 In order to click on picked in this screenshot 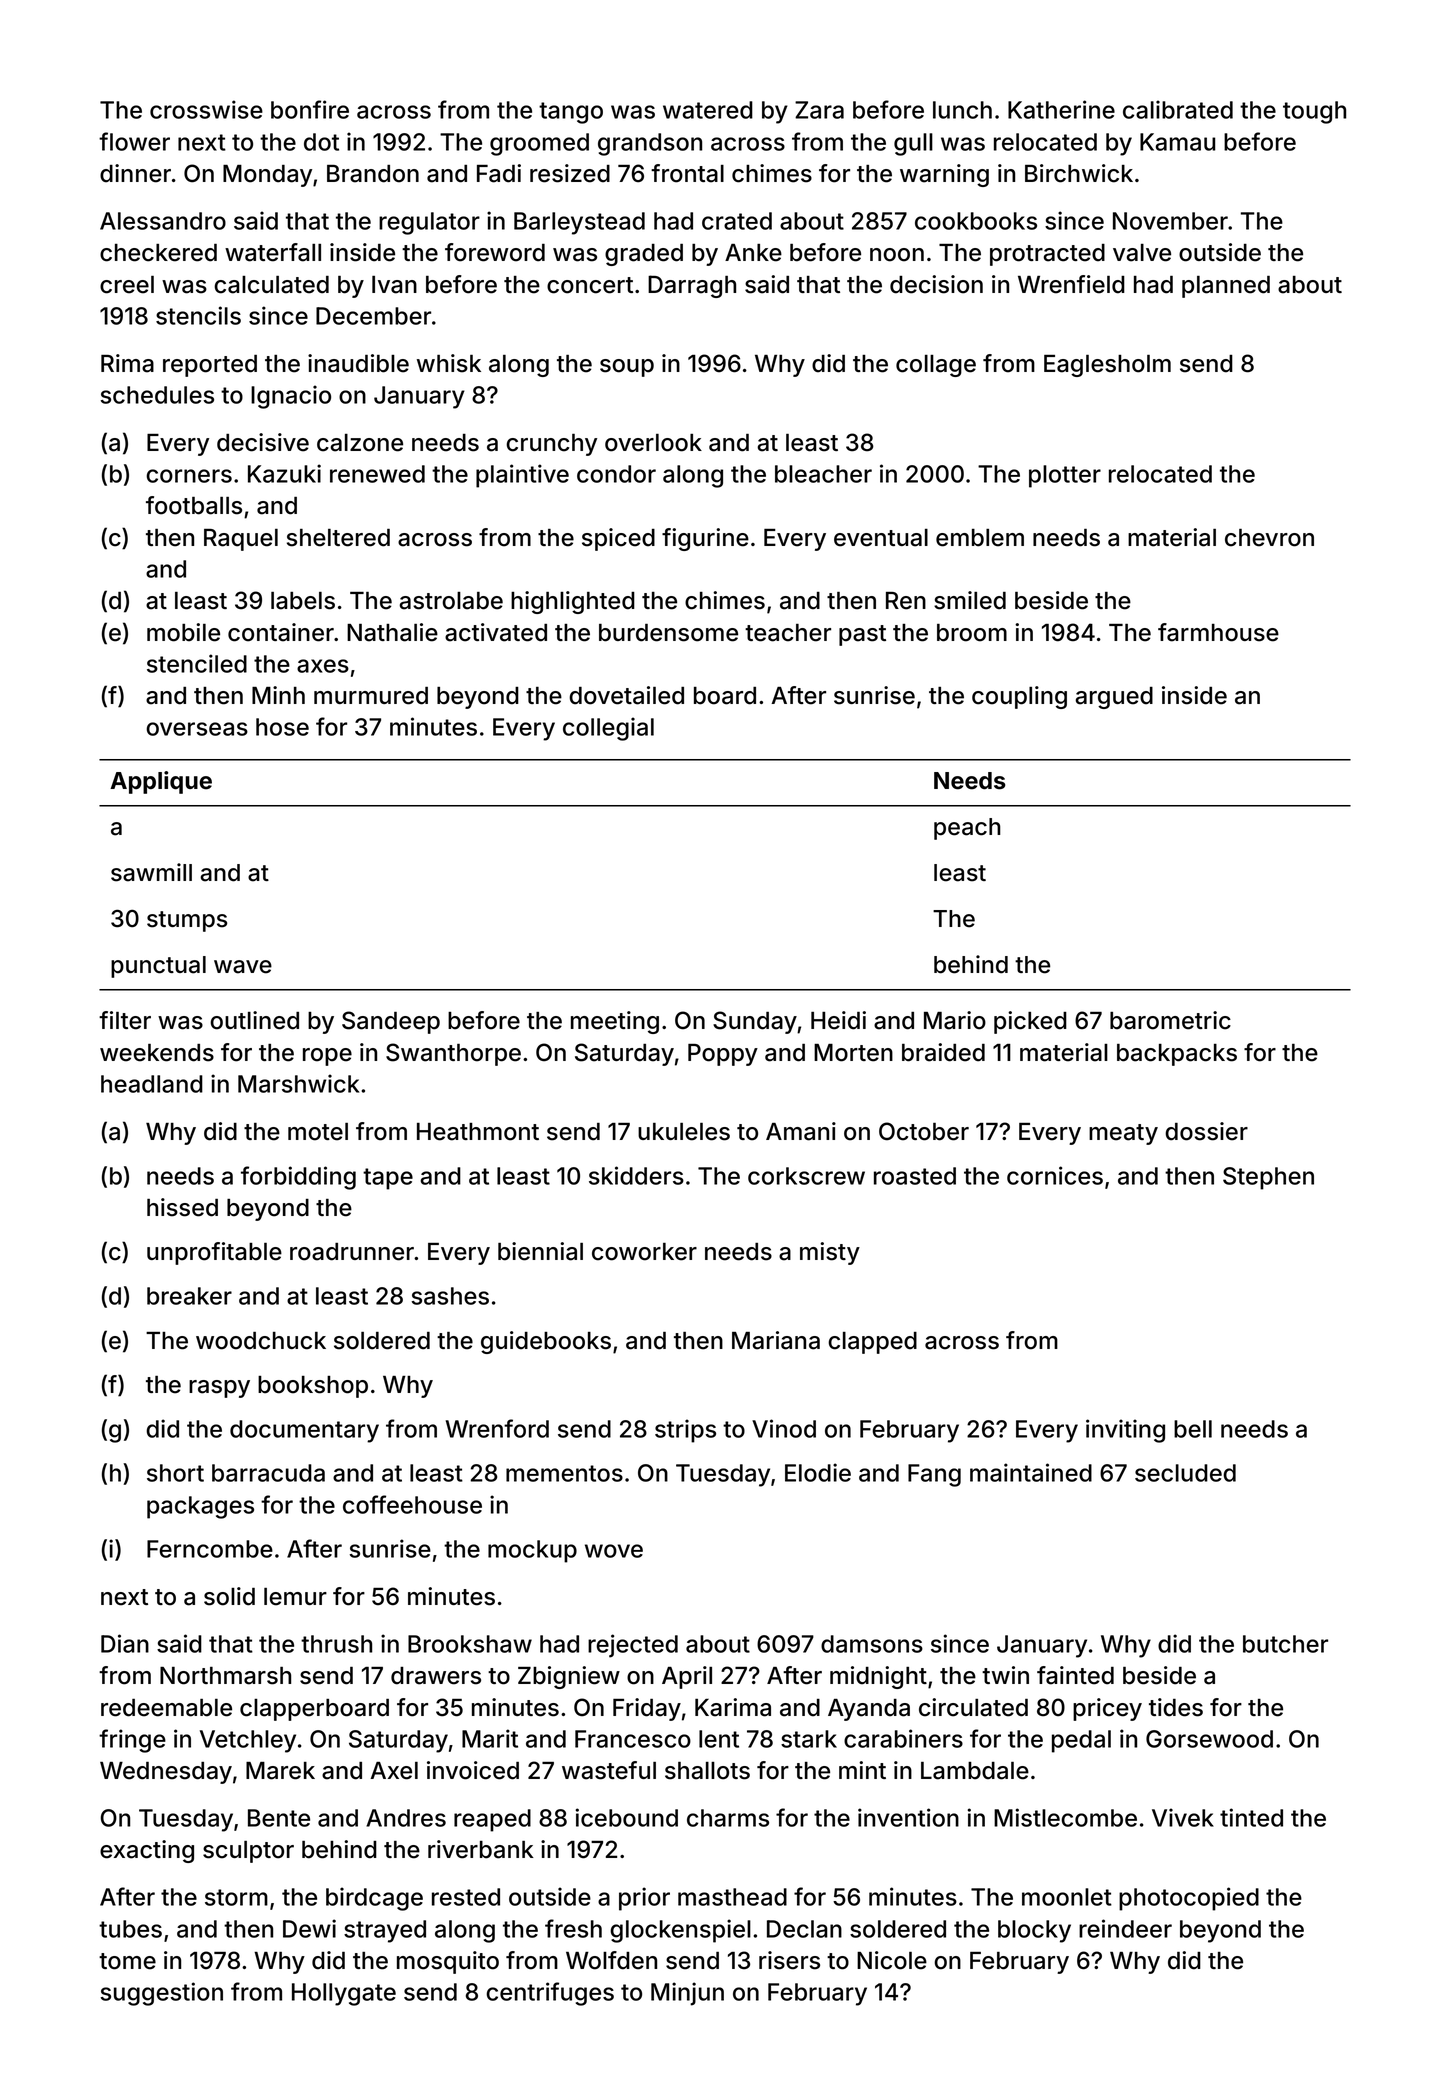, I will do `click(1030, 1022)`.
